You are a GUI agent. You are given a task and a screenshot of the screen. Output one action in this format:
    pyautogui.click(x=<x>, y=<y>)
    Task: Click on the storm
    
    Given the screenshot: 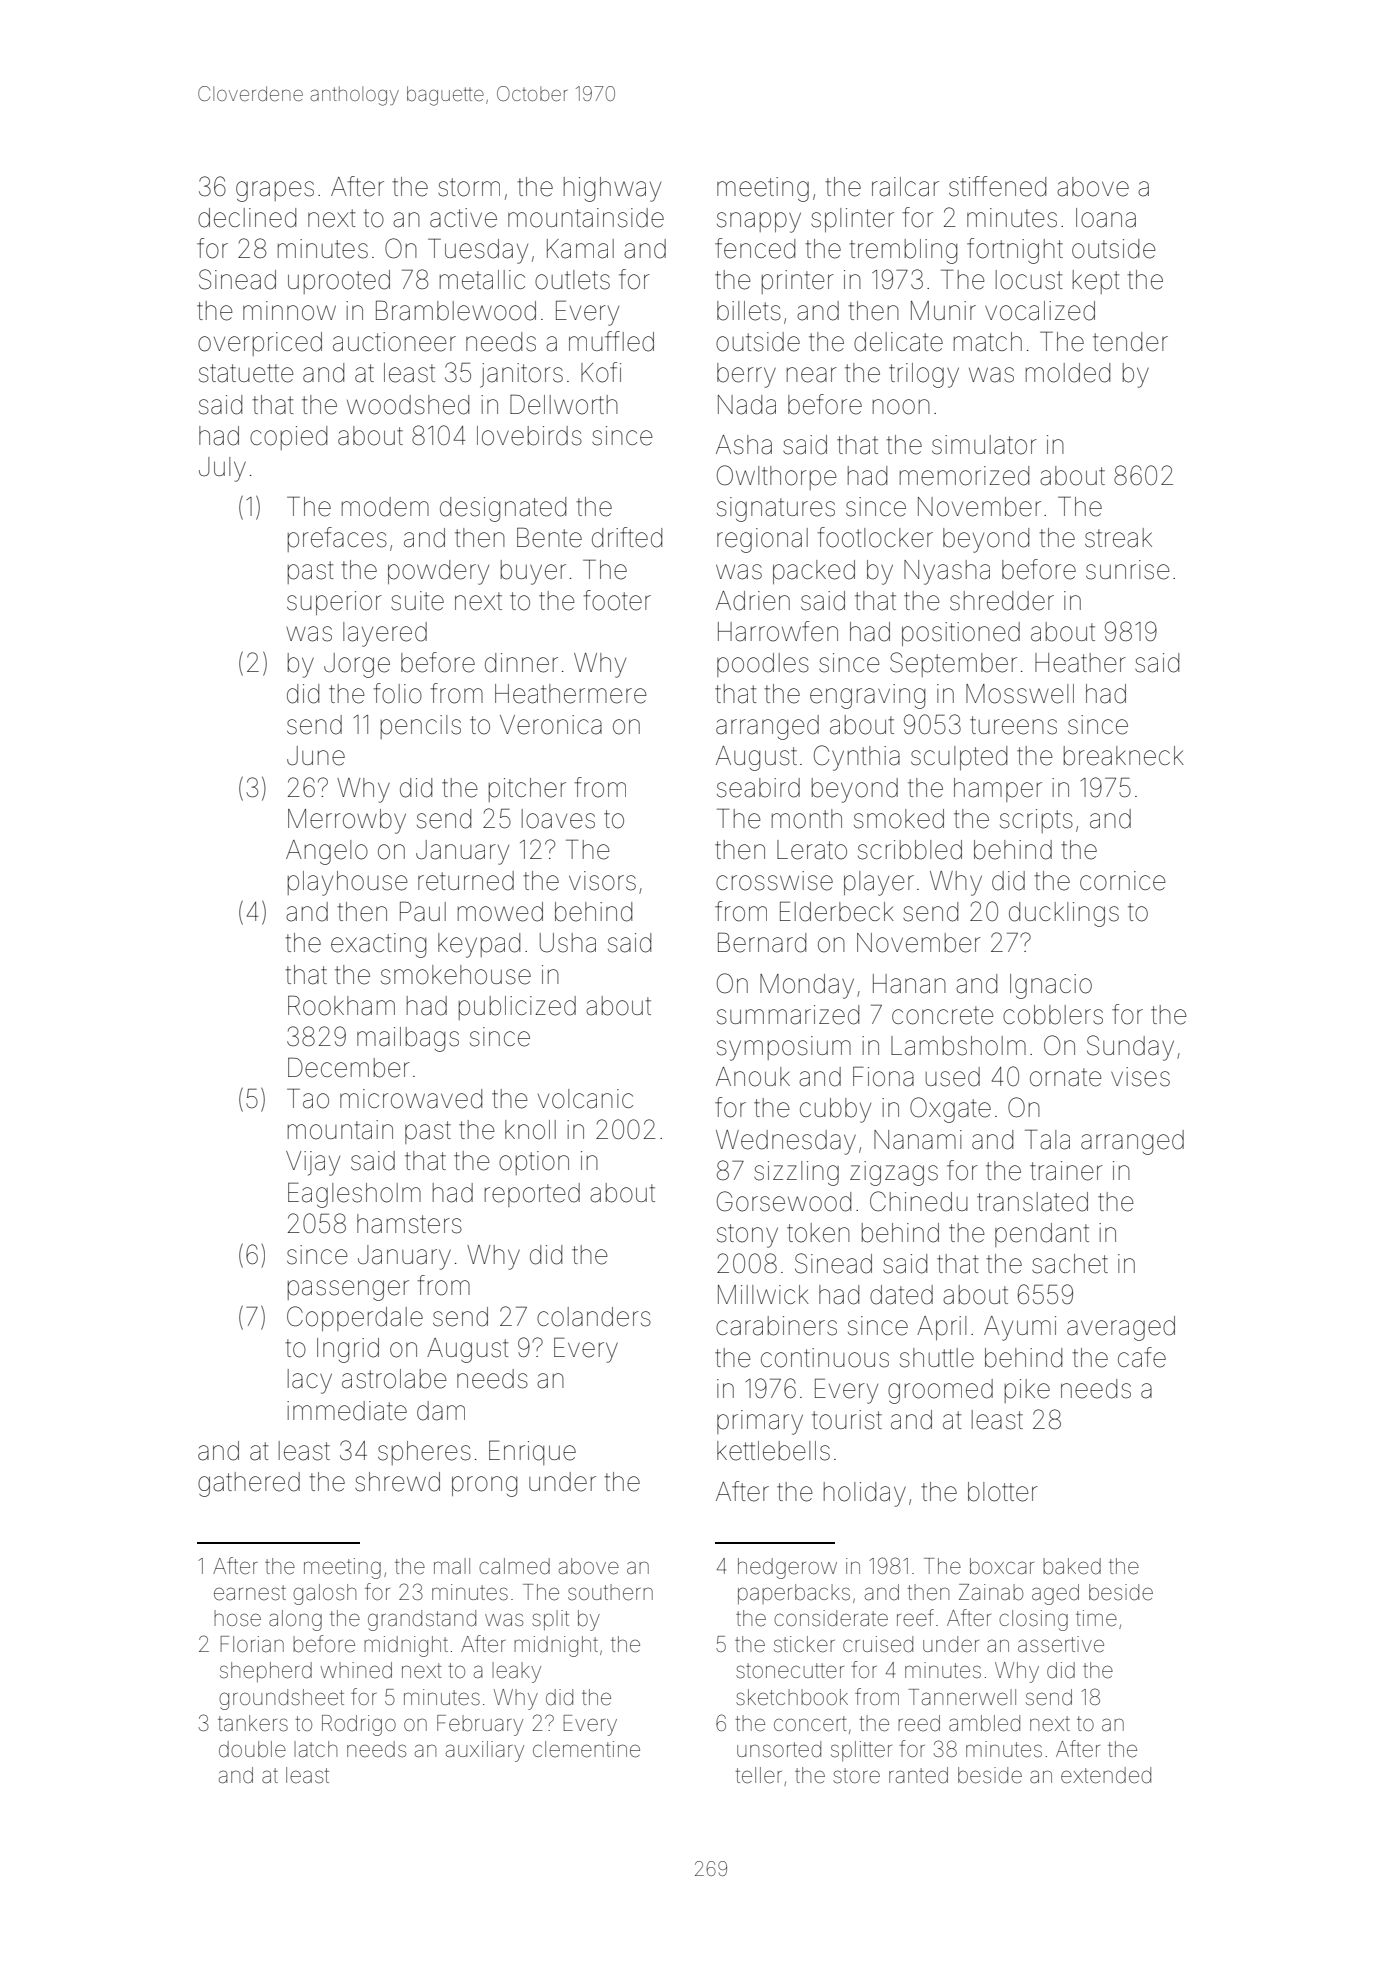 What is the action you would take?
    pyautogui.click(x=469, y=187)
